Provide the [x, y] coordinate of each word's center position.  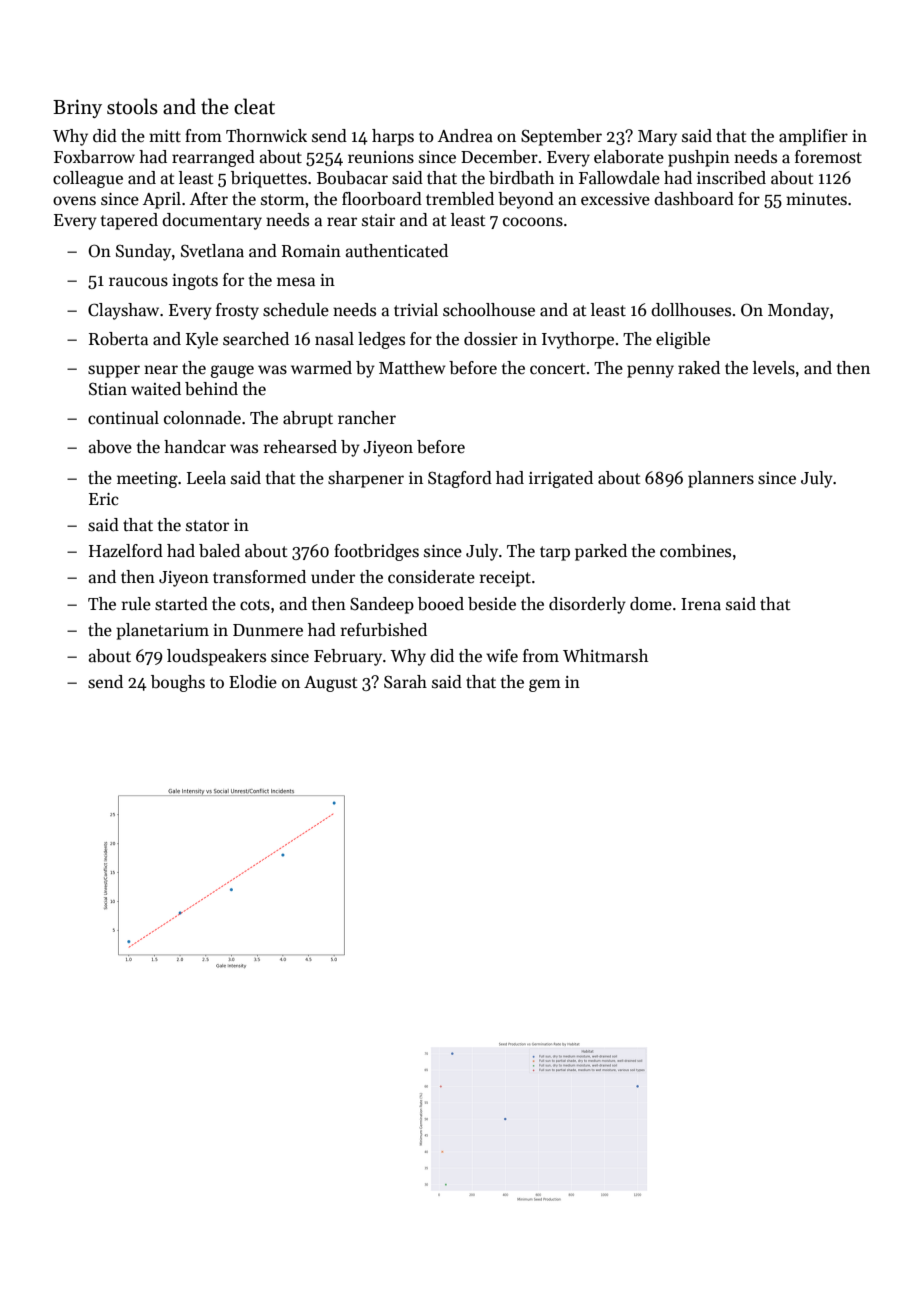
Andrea [465, 136]
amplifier [813, 137]
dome [651, 603]
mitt [165, 136]
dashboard [694, 199]
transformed [259, 577]
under [333, 577]
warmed [321, 368]
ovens [74, 201]
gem [545, 685]
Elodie [253, 682]
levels [774, 368]
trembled [460, 199]
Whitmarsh [605, 656]
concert [557, 369]
